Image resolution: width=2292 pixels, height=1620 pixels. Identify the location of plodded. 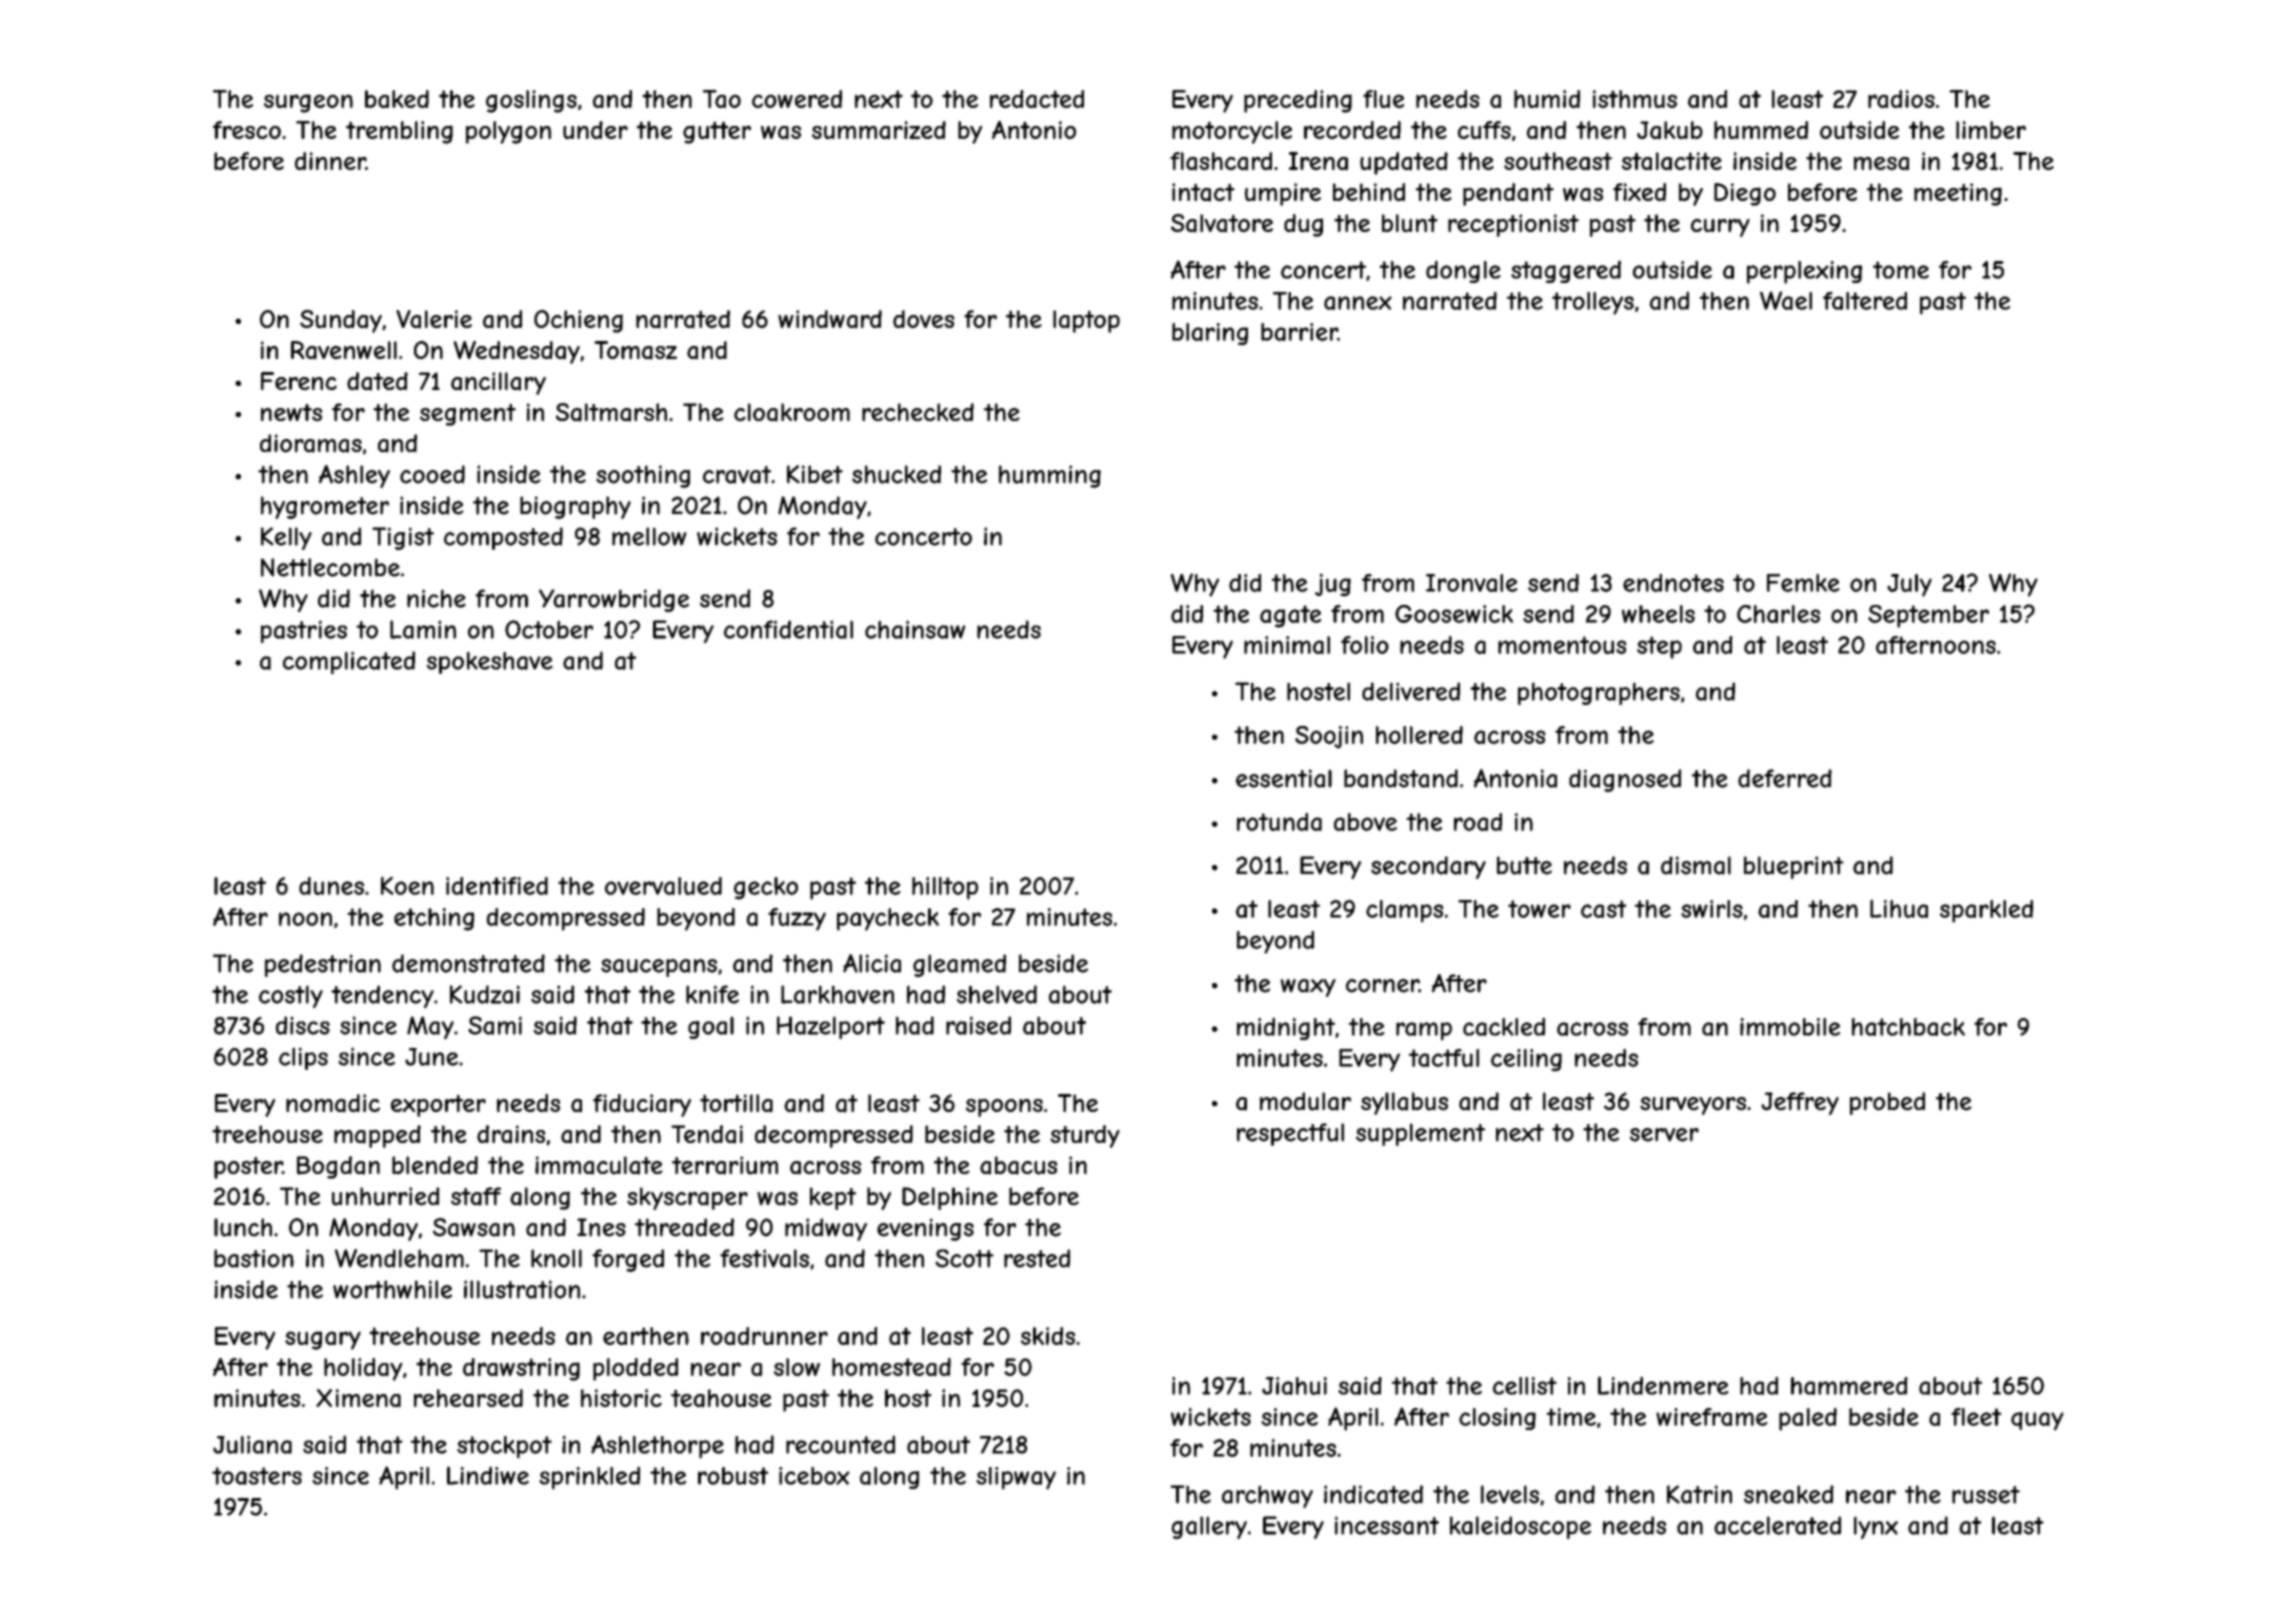
(635, 1369).
